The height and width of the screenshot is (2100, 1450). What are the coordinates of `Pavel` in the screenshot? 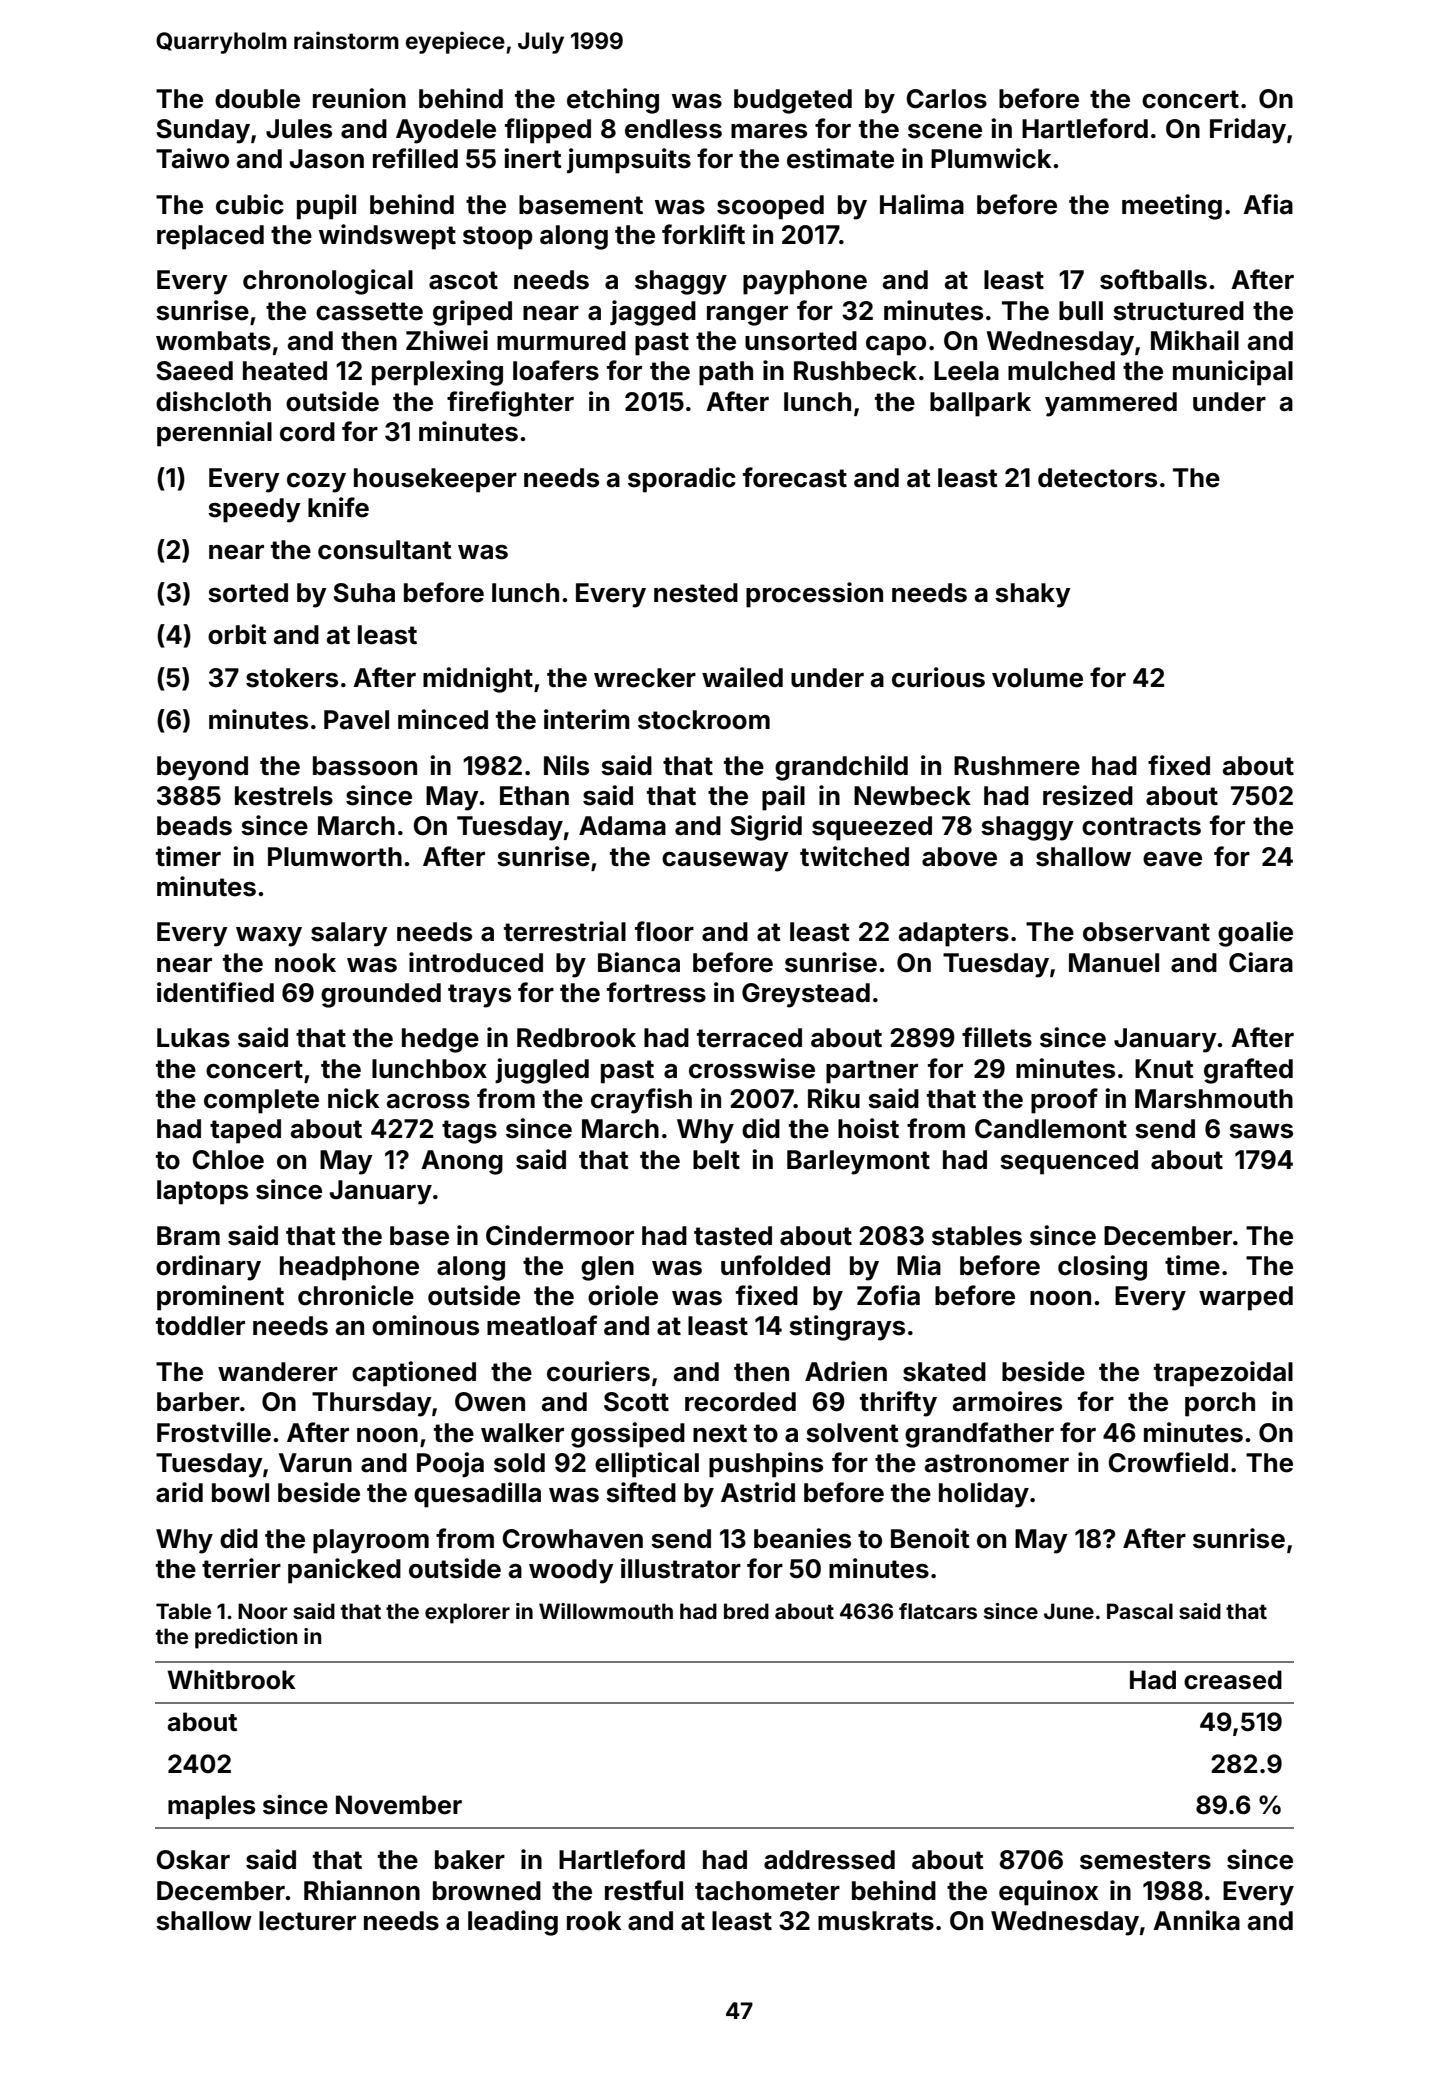 It's located at (356, 720).
